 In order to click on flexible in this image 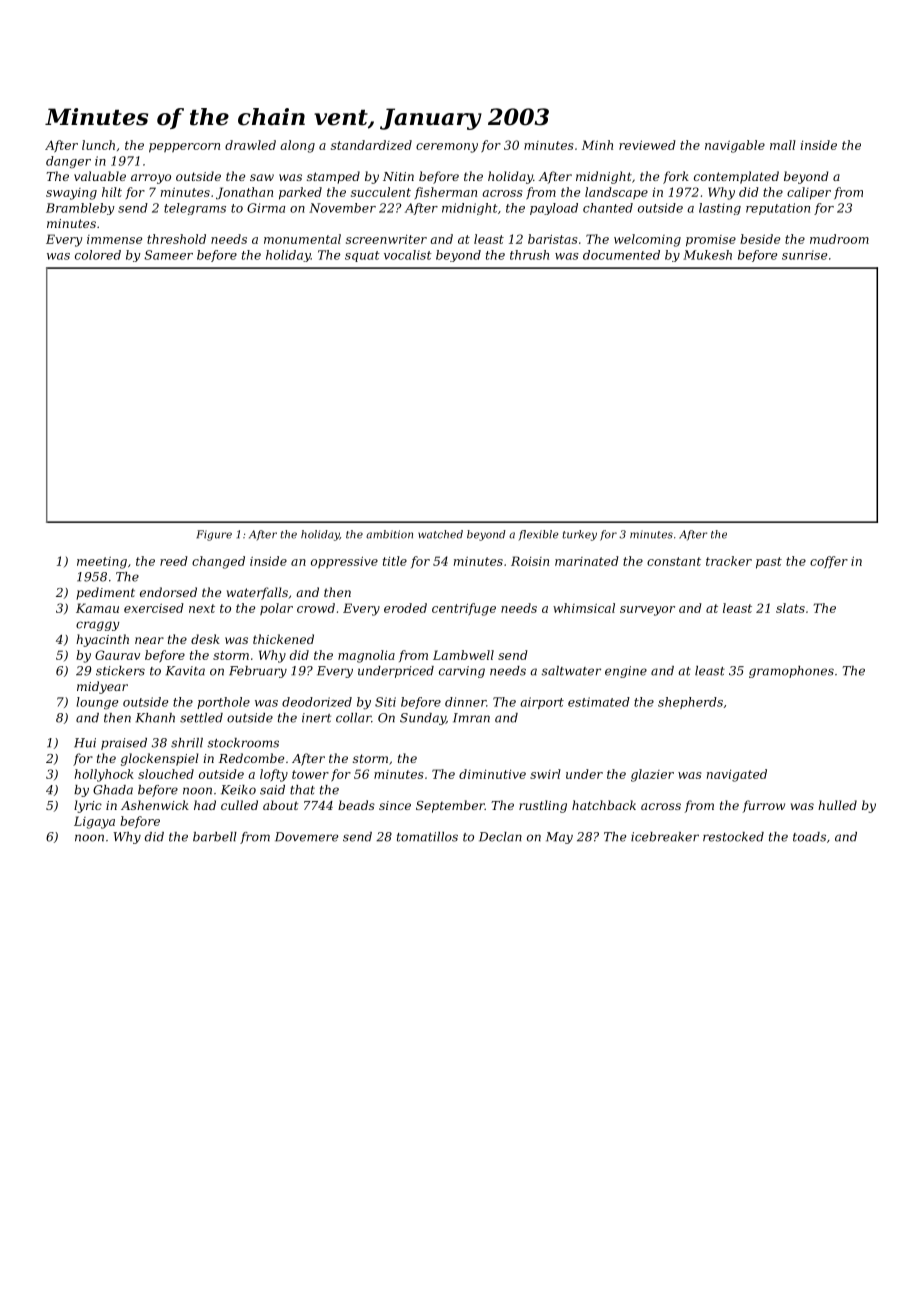, I will do `click(538, 535)`.
